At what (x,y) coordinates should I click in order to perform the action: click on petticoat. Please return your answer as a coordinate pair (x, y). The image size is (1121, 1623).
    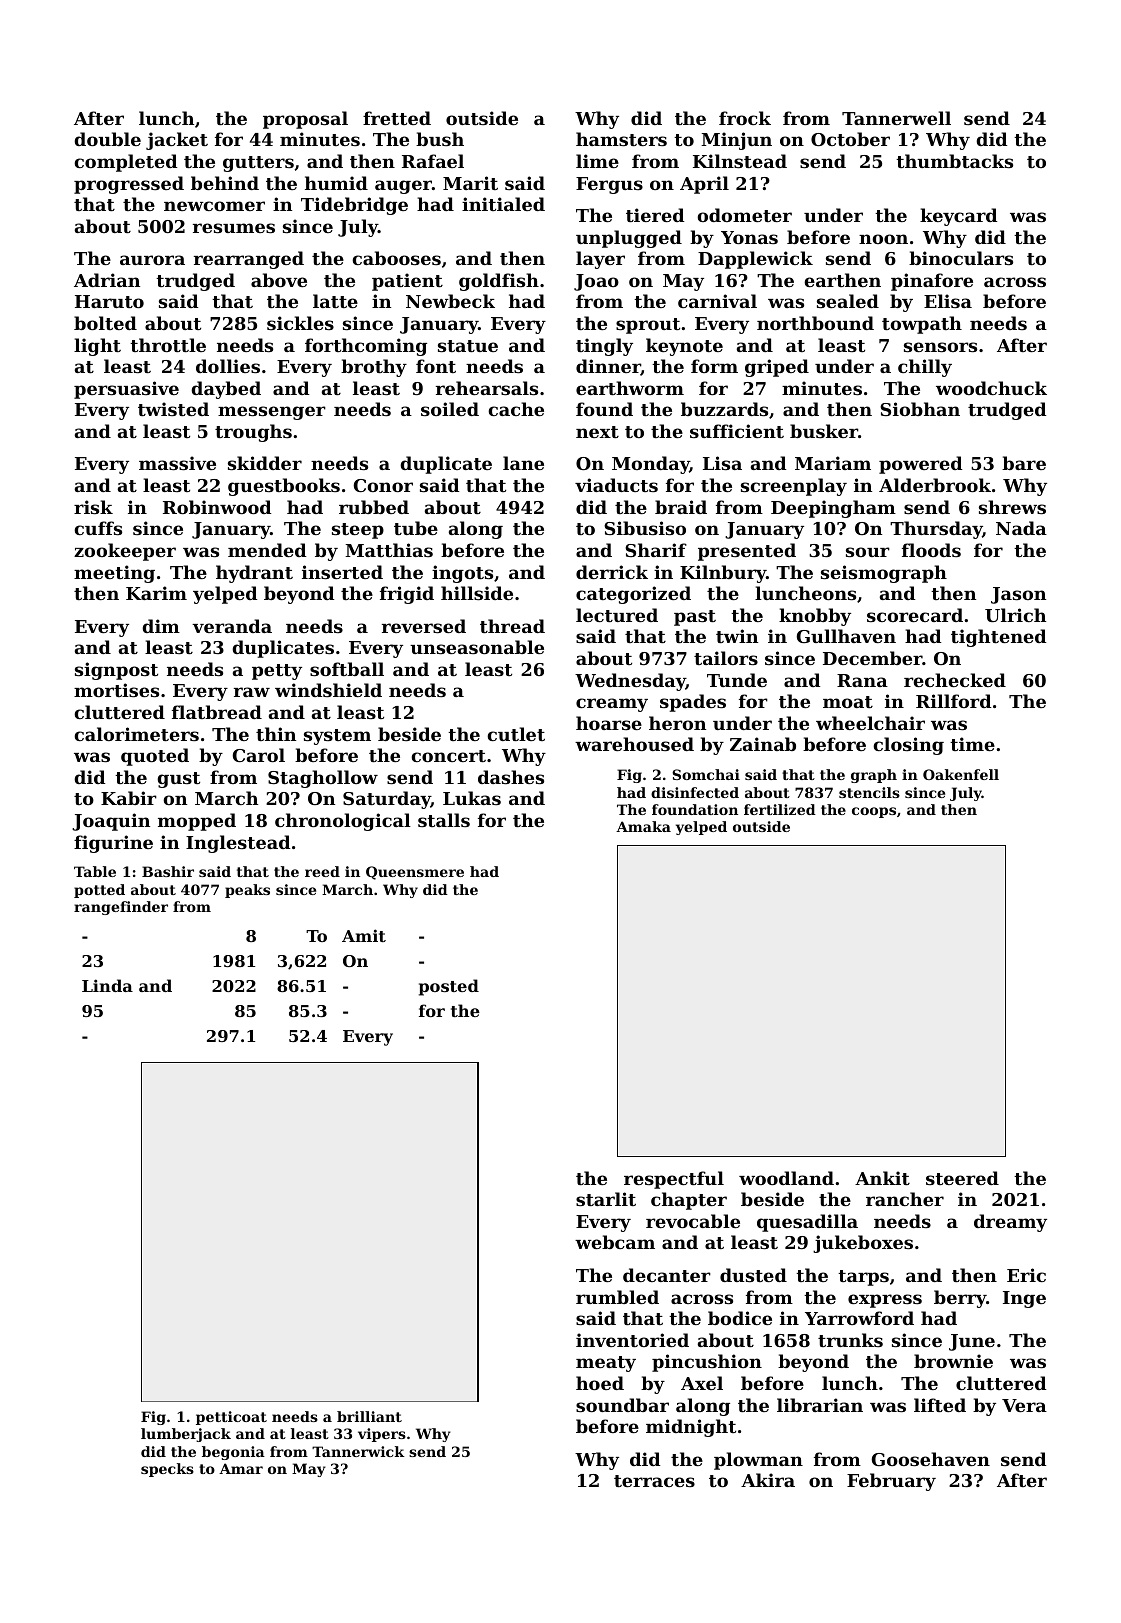
    Looking at the image, I should click on (231, 1418).
